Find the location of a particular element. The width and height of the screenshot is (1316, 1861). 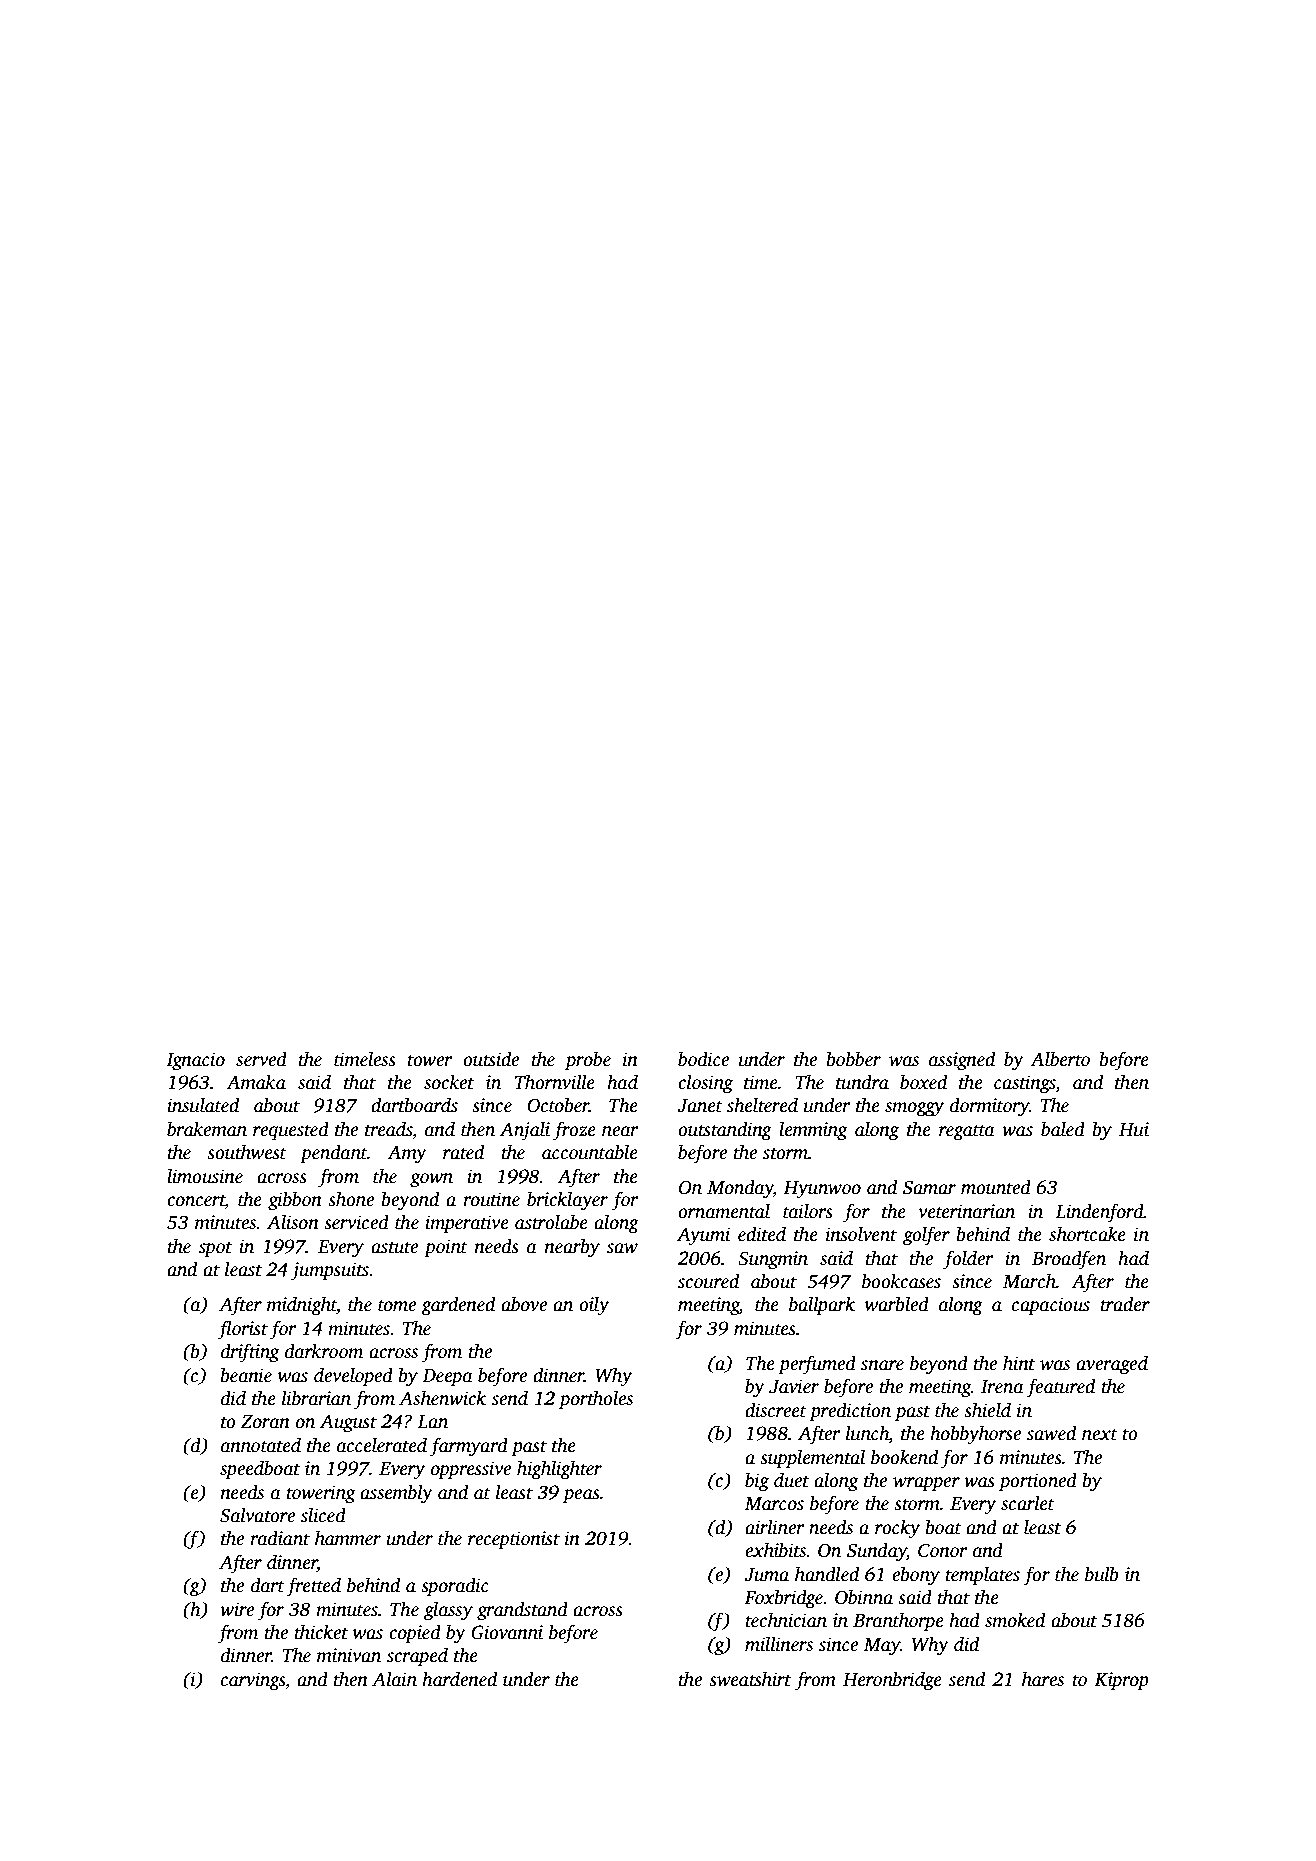

Alberto is located at coordinates (1060, 1059).
